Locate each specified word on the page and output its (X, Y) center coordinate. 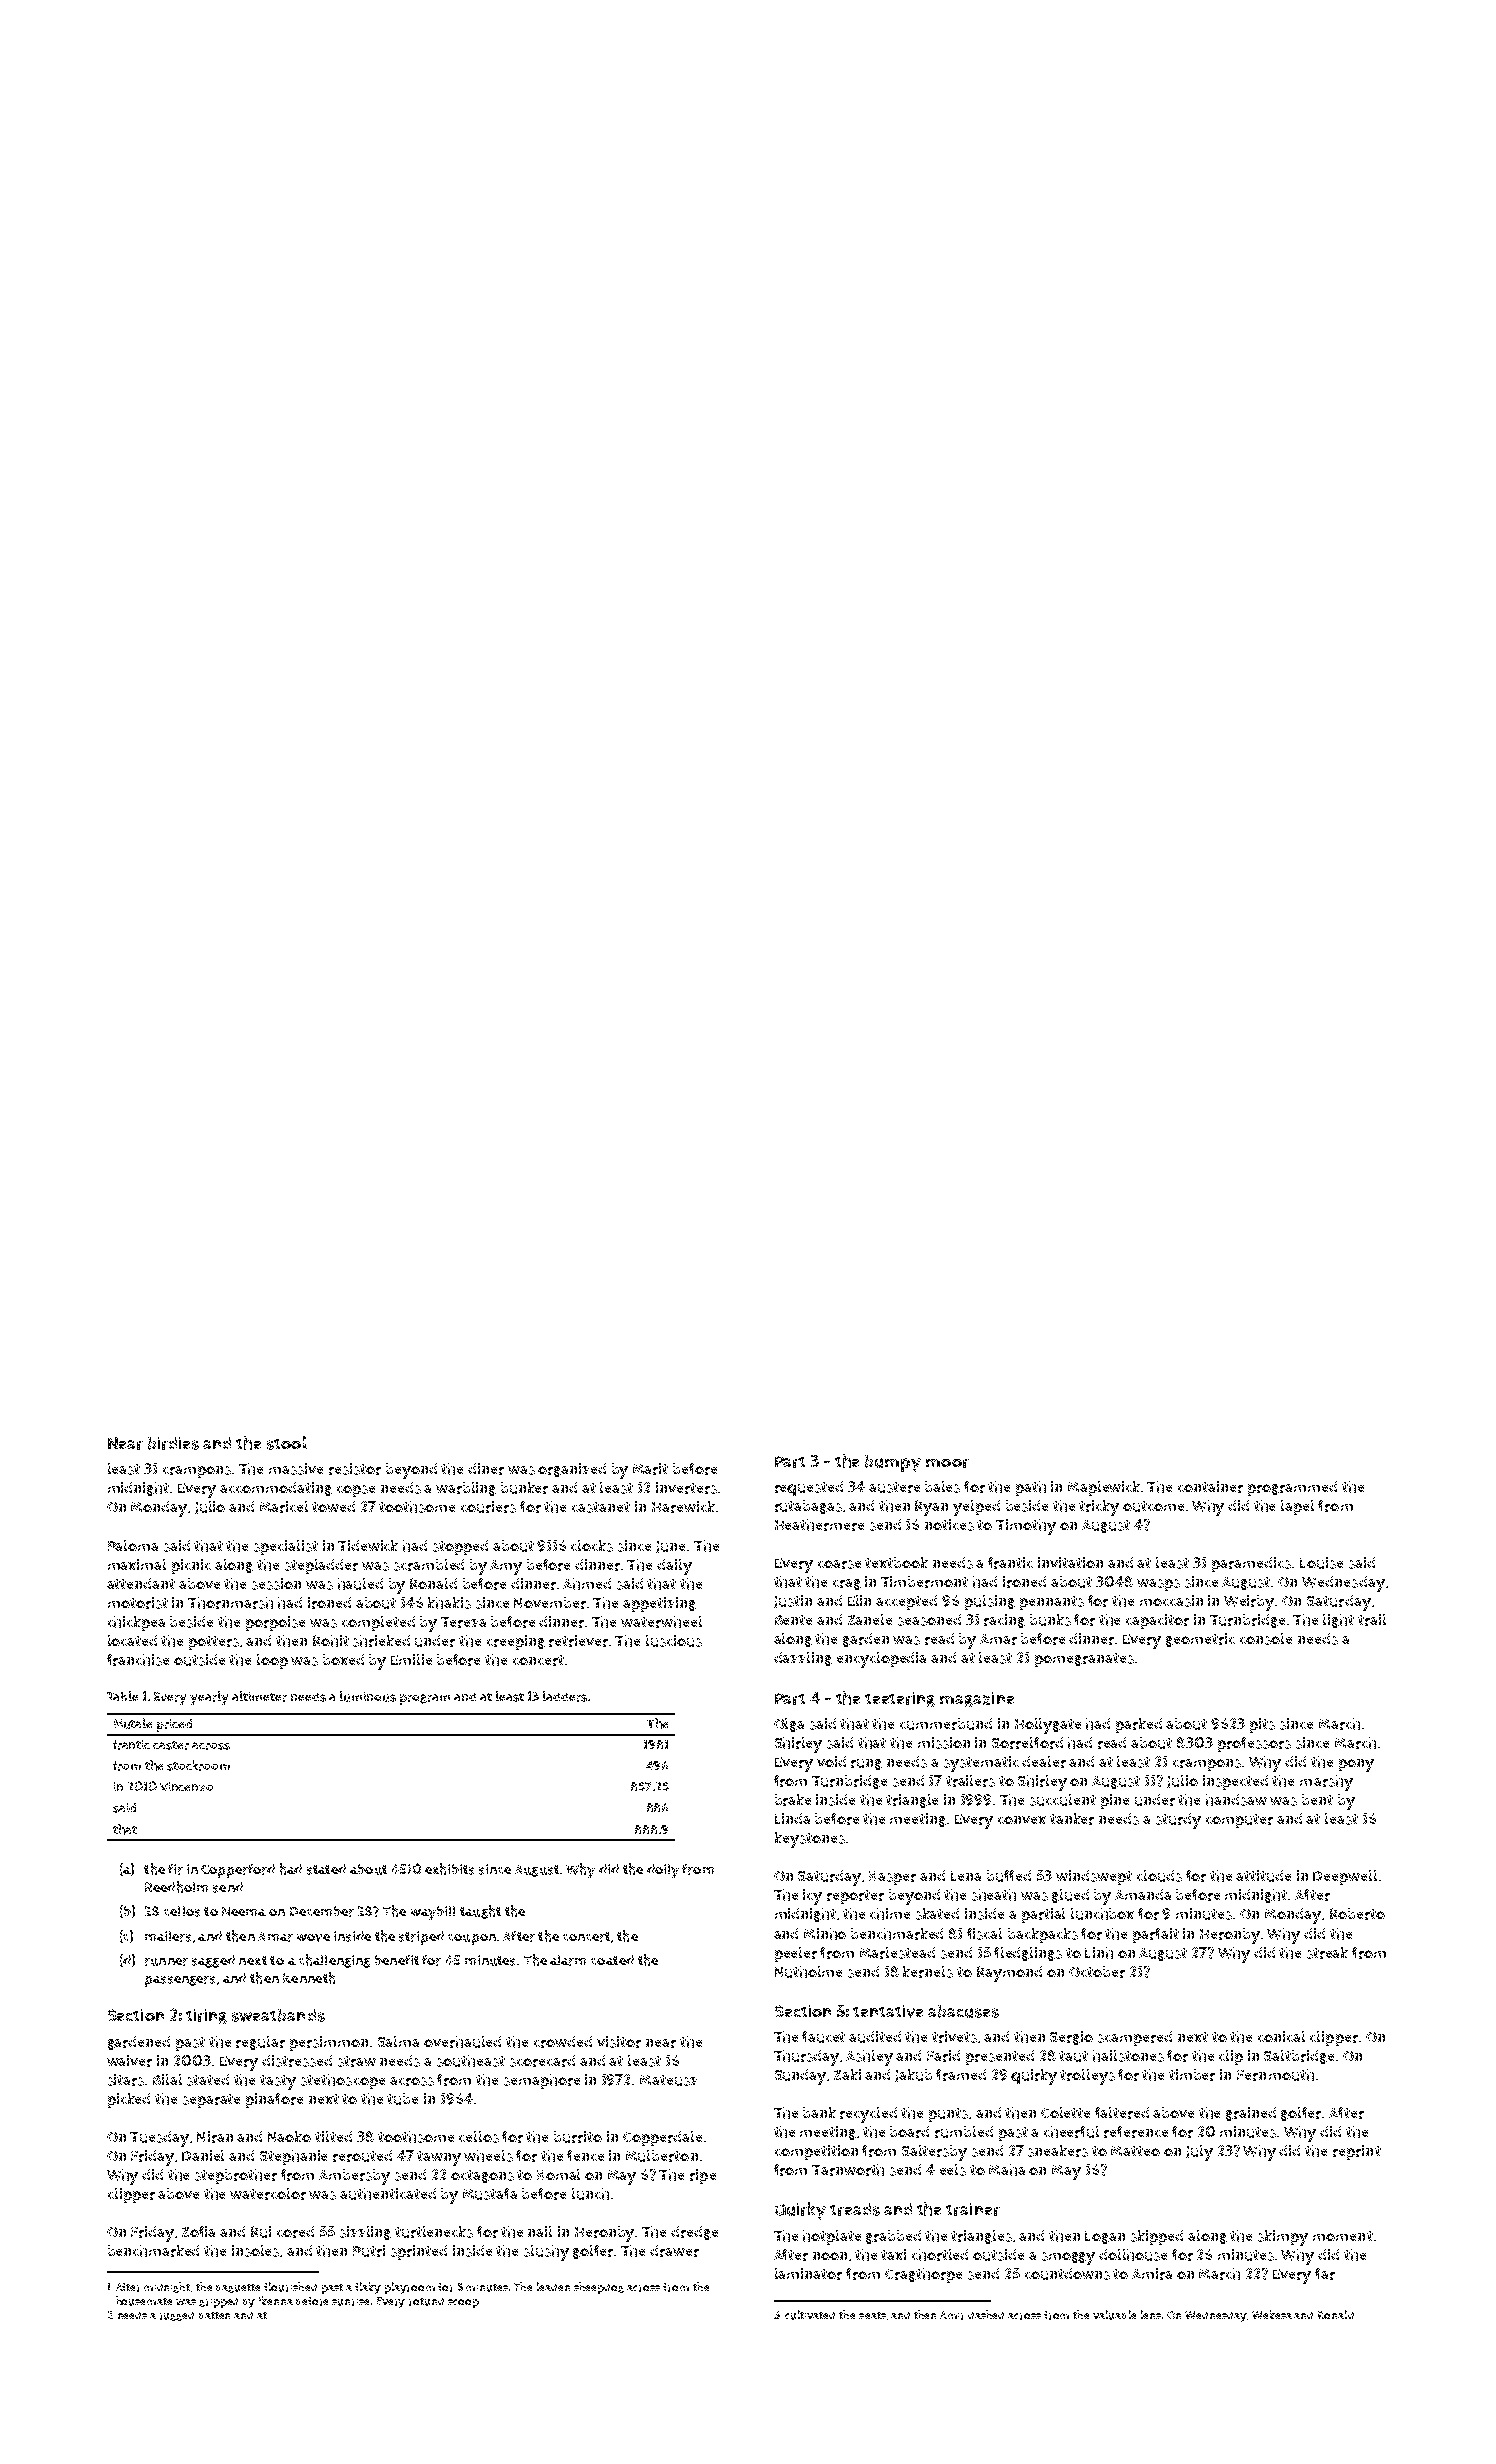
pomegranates (1084, 1660)
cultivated (810, 2315)
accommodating (276, 1489)
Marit (650, 1469)
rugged (177, 2316)
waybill (433, 1913)
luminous (368, 1696)
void (831, 1761)
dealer (1044, 1762)
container (1210, 1487)
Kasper (892, 1878)
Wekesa (1272, 2314)
